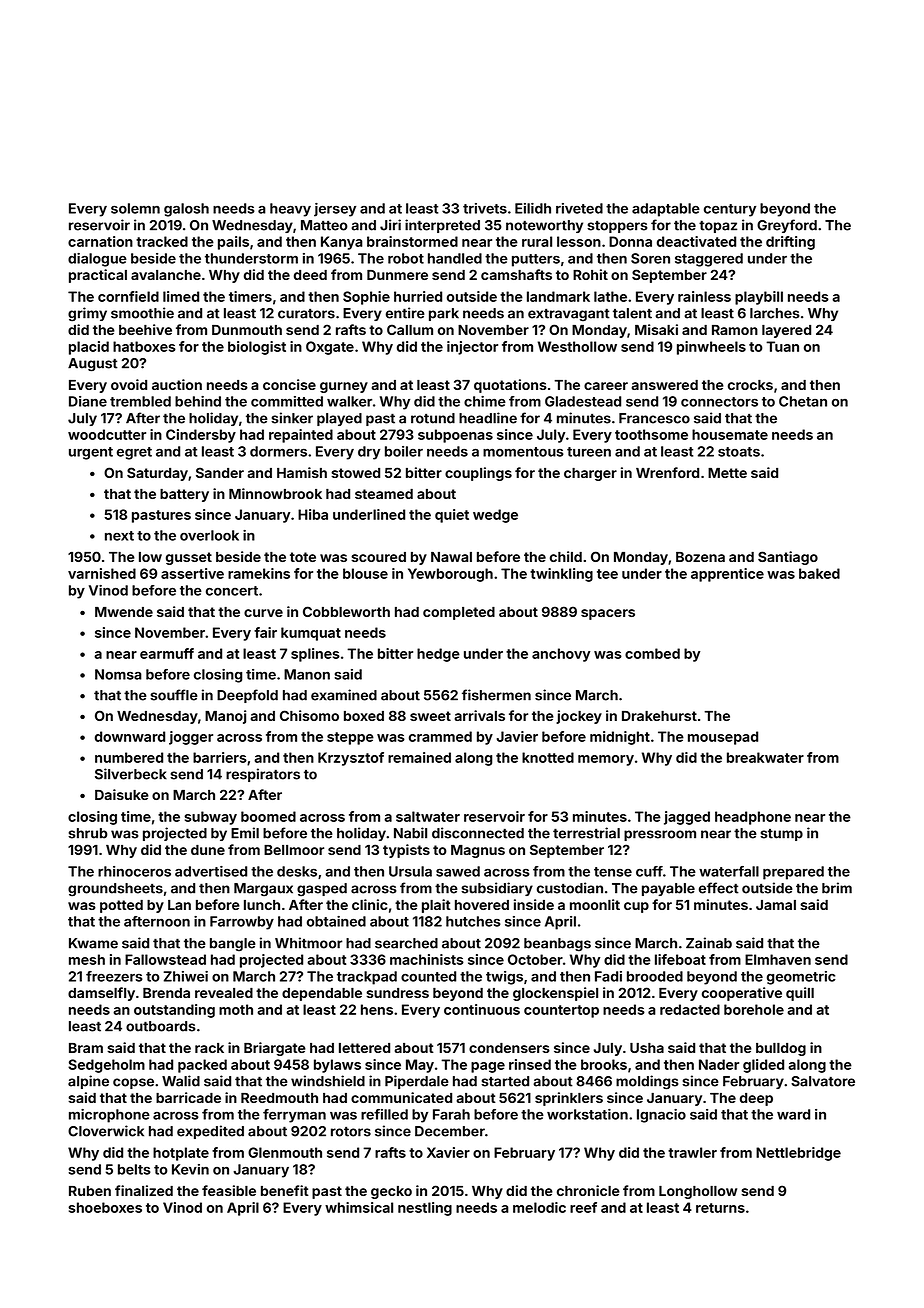 Image resolution: width=924 pixels, height=1308 pixels. I want to click on practical, so click(98, 276).
